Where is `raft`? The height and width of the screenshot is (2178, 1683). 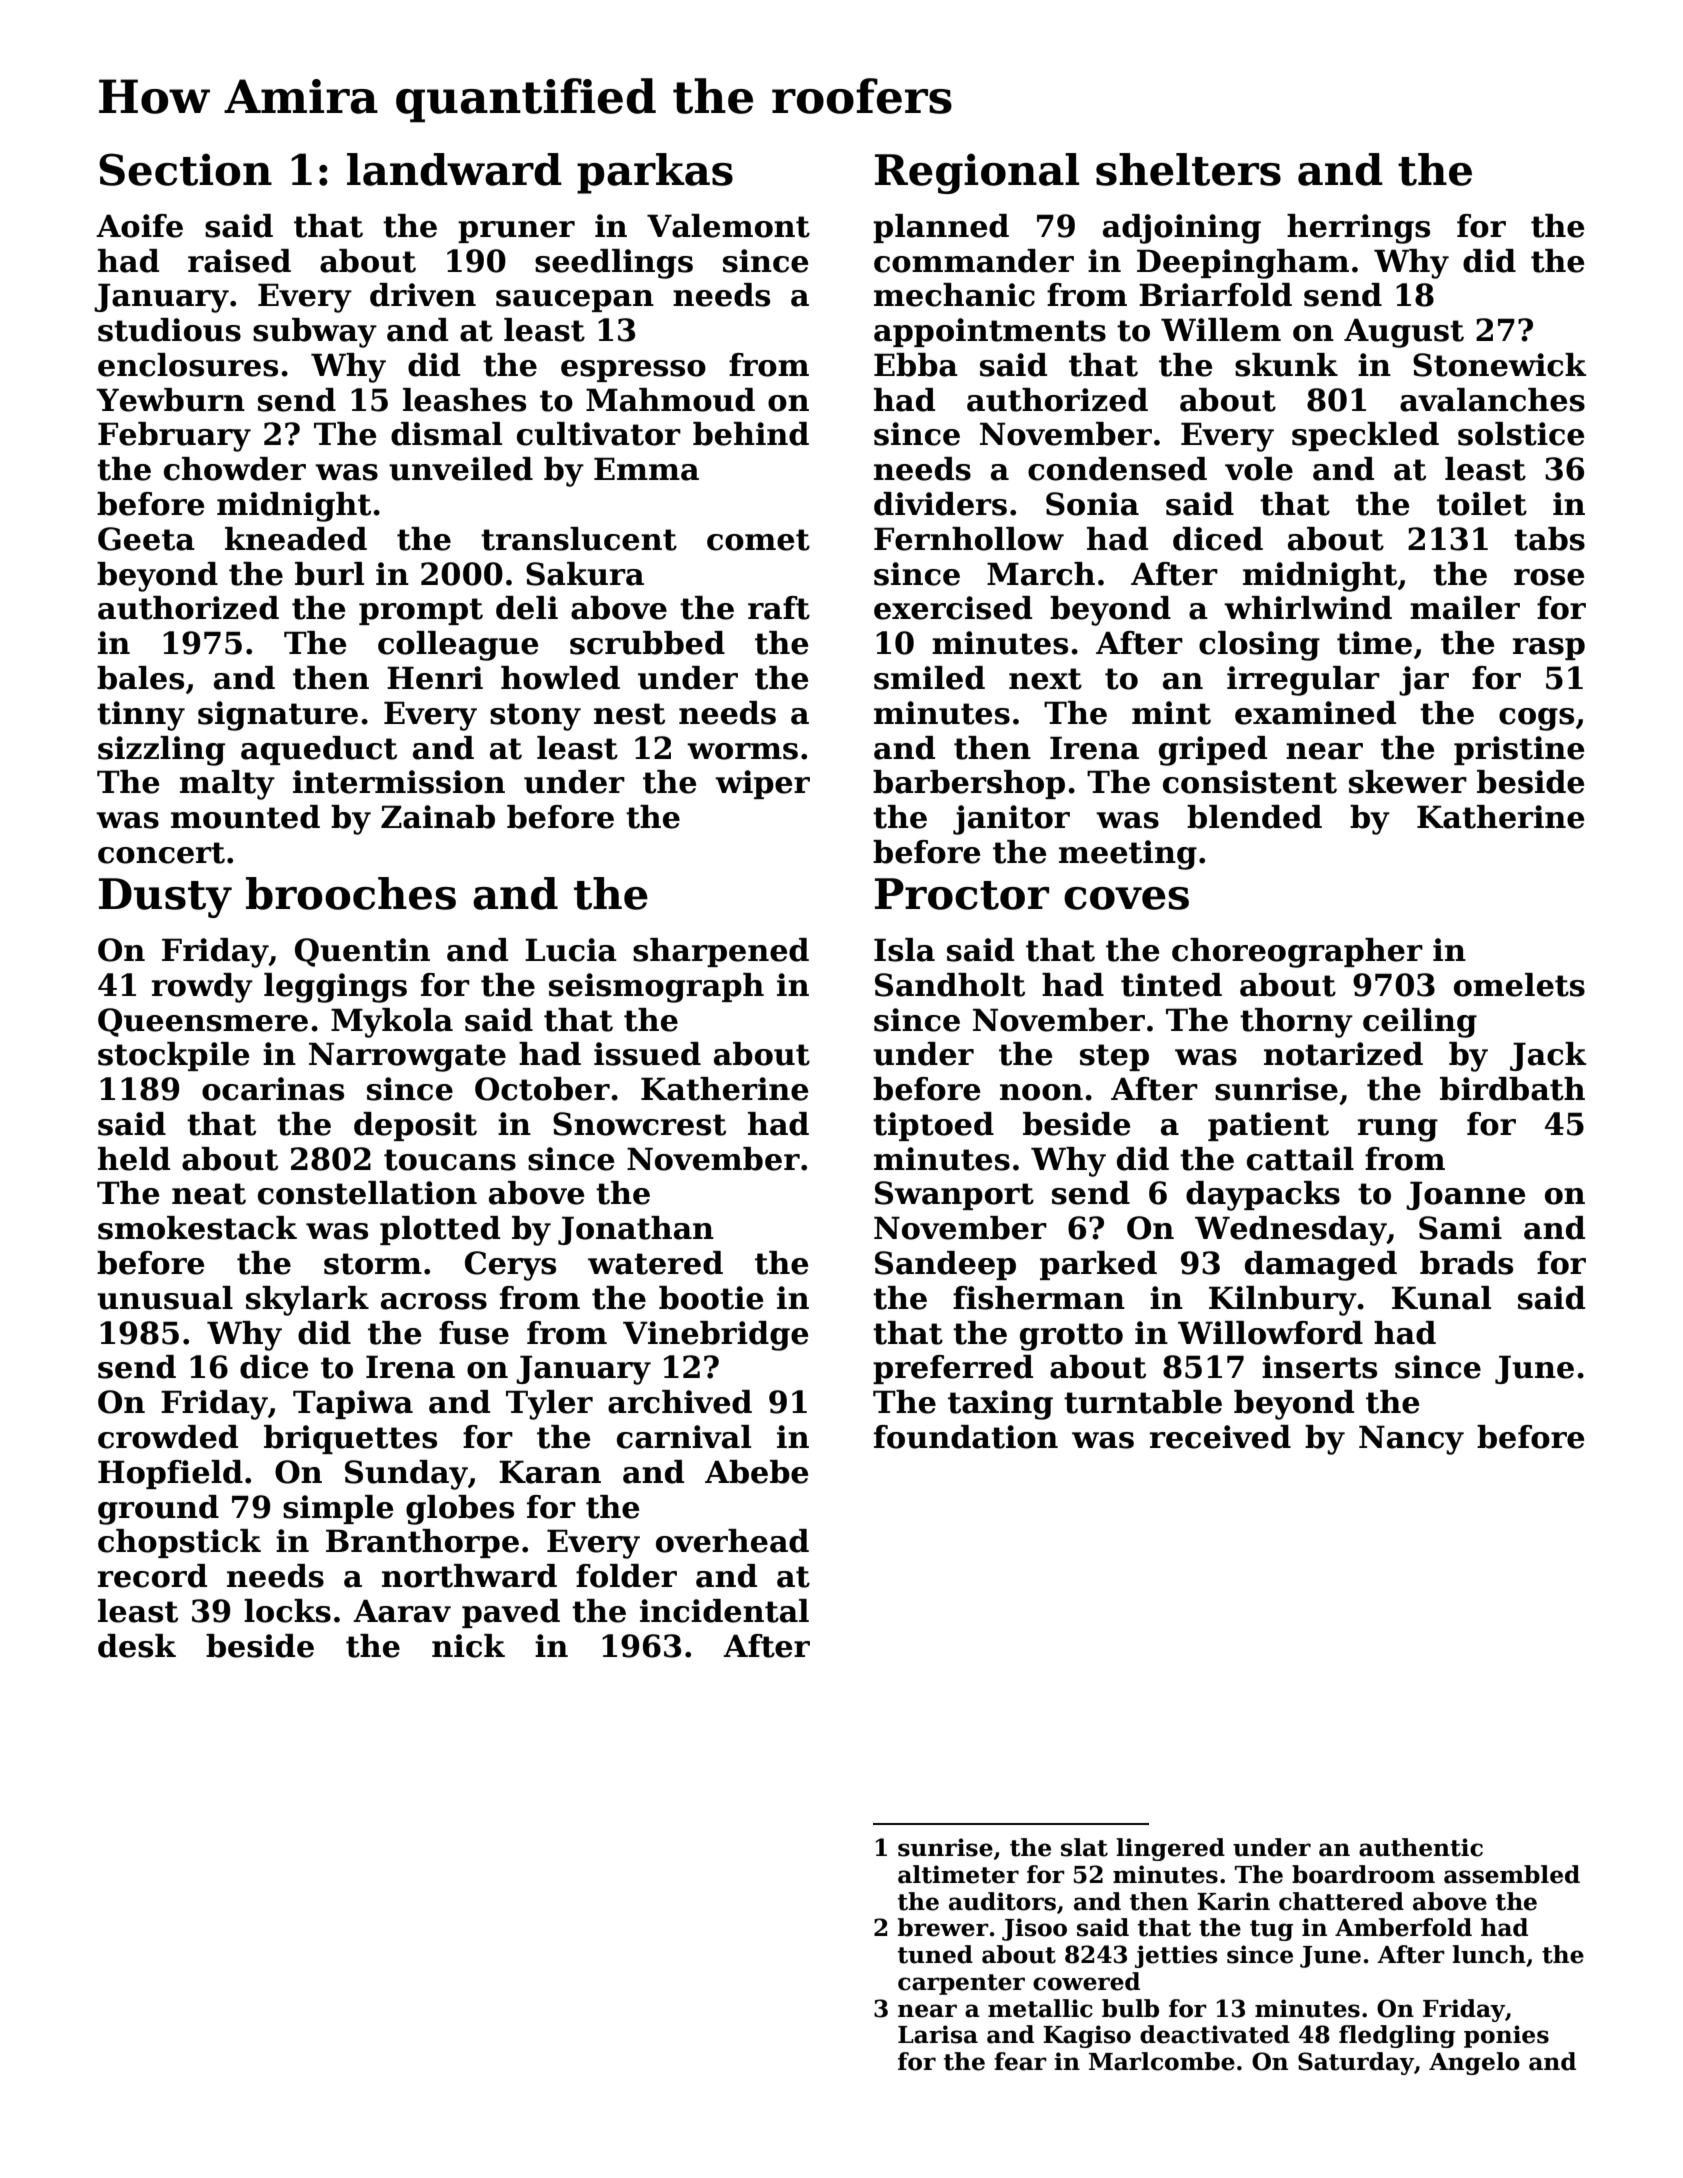
raft is located at coordinates (779, 608).
